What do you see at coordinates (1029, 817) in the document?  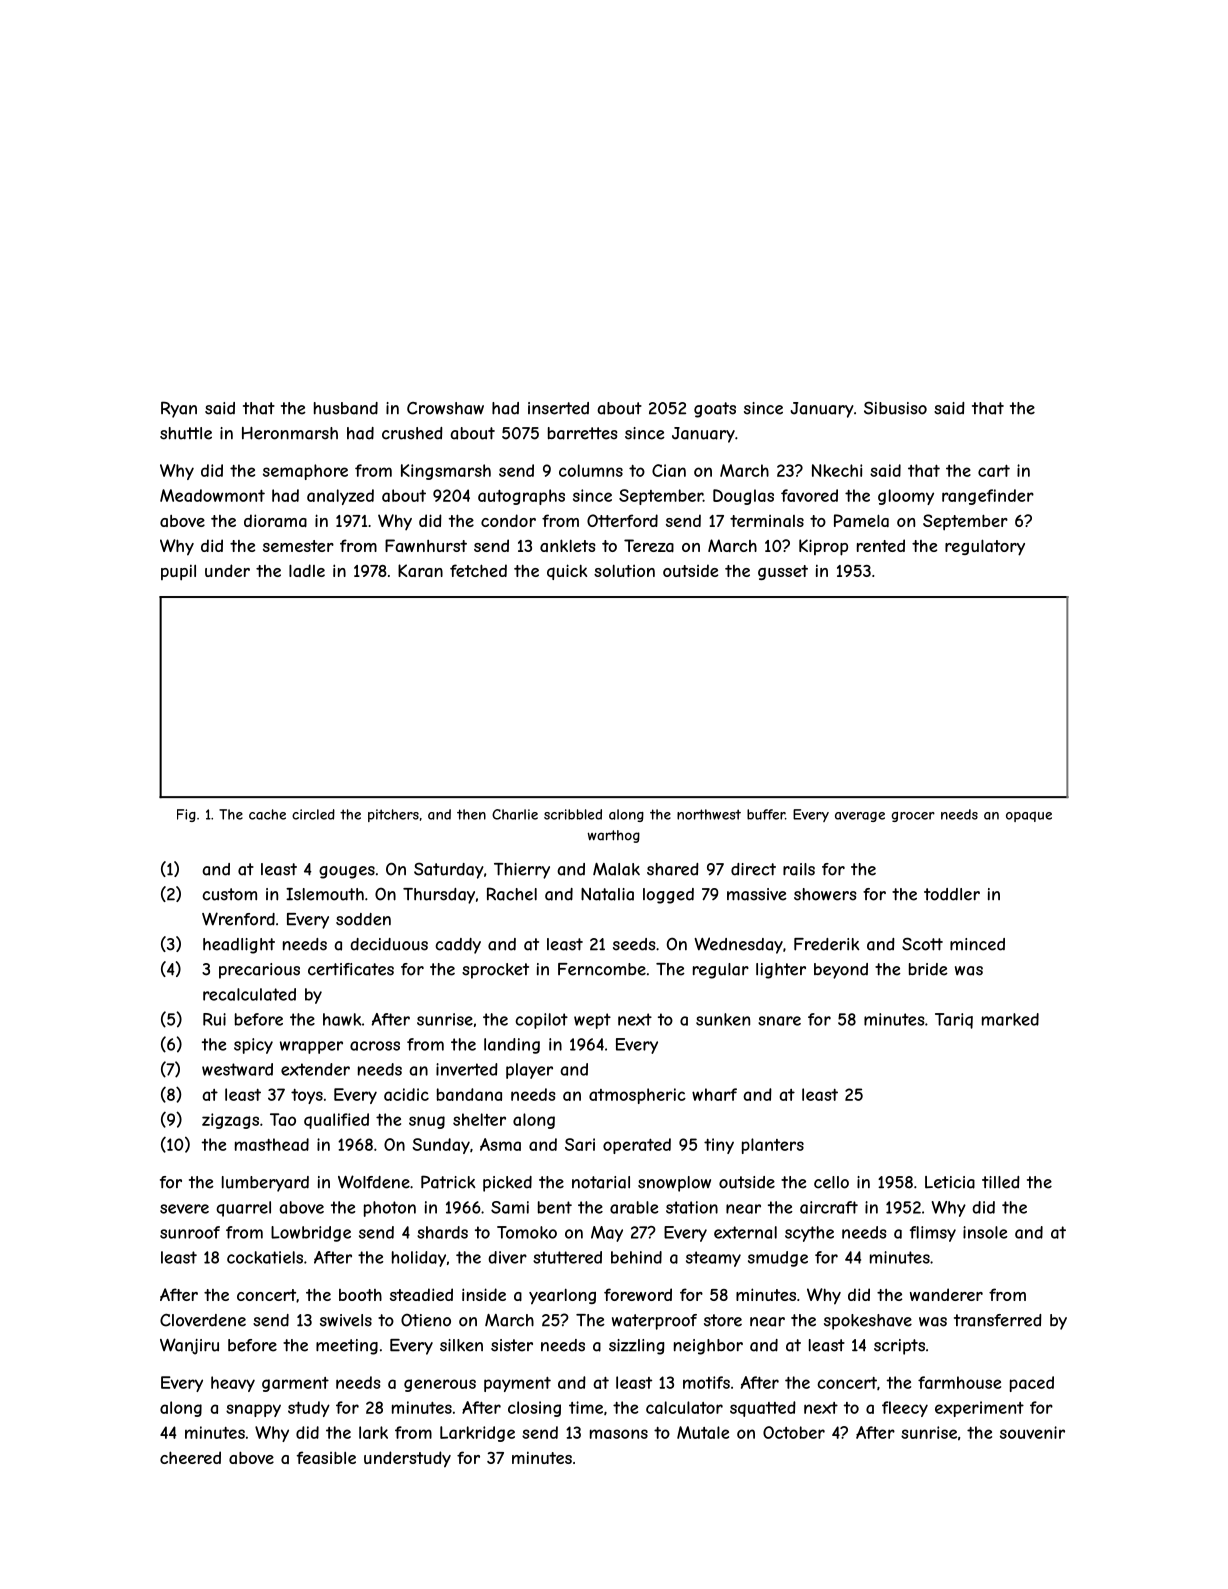 I see `opaque` at bounding box center [1029, 817].
